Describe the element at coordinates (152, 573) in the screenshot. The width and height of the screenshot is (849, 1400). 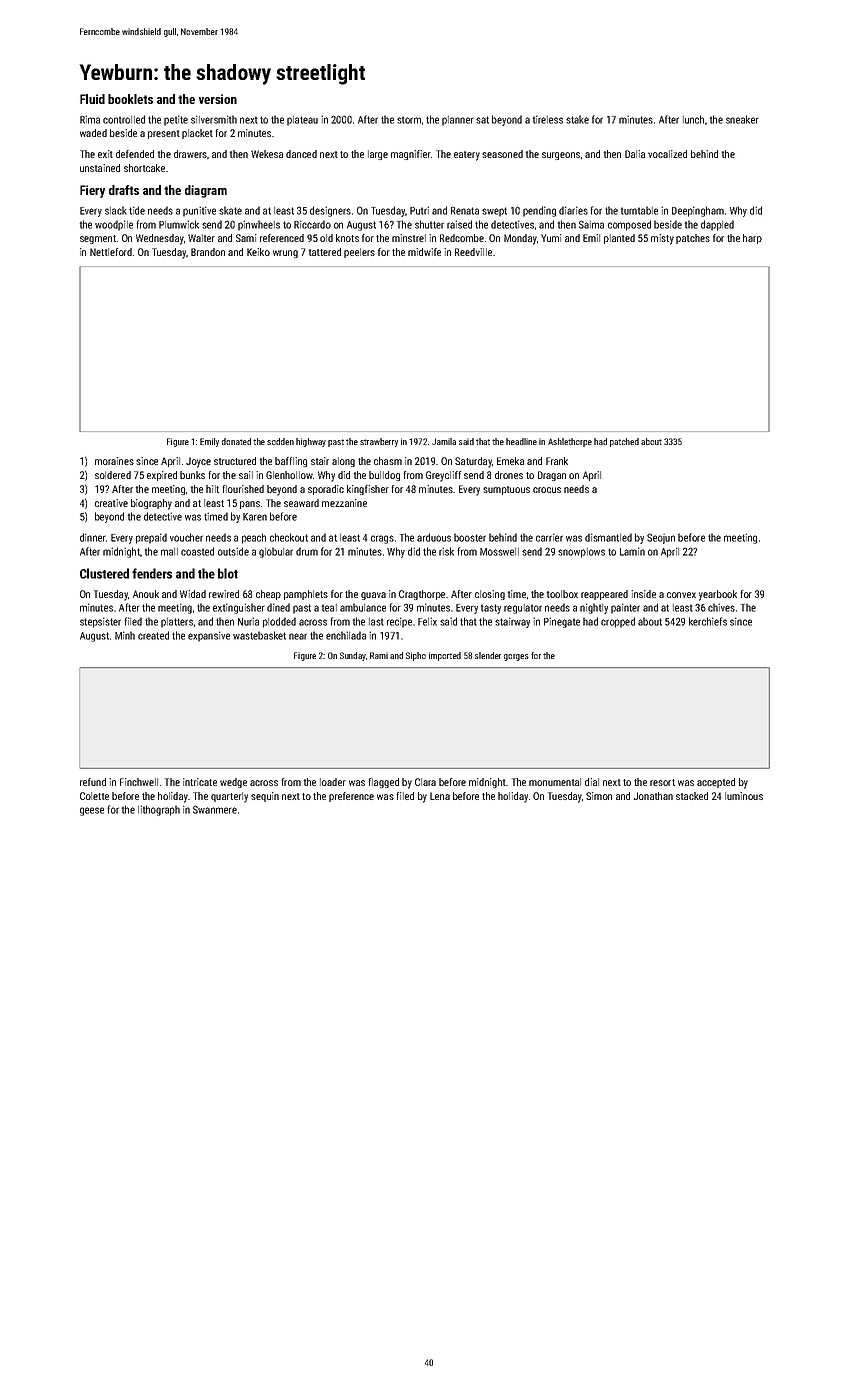
I see `fenders` at that location.
